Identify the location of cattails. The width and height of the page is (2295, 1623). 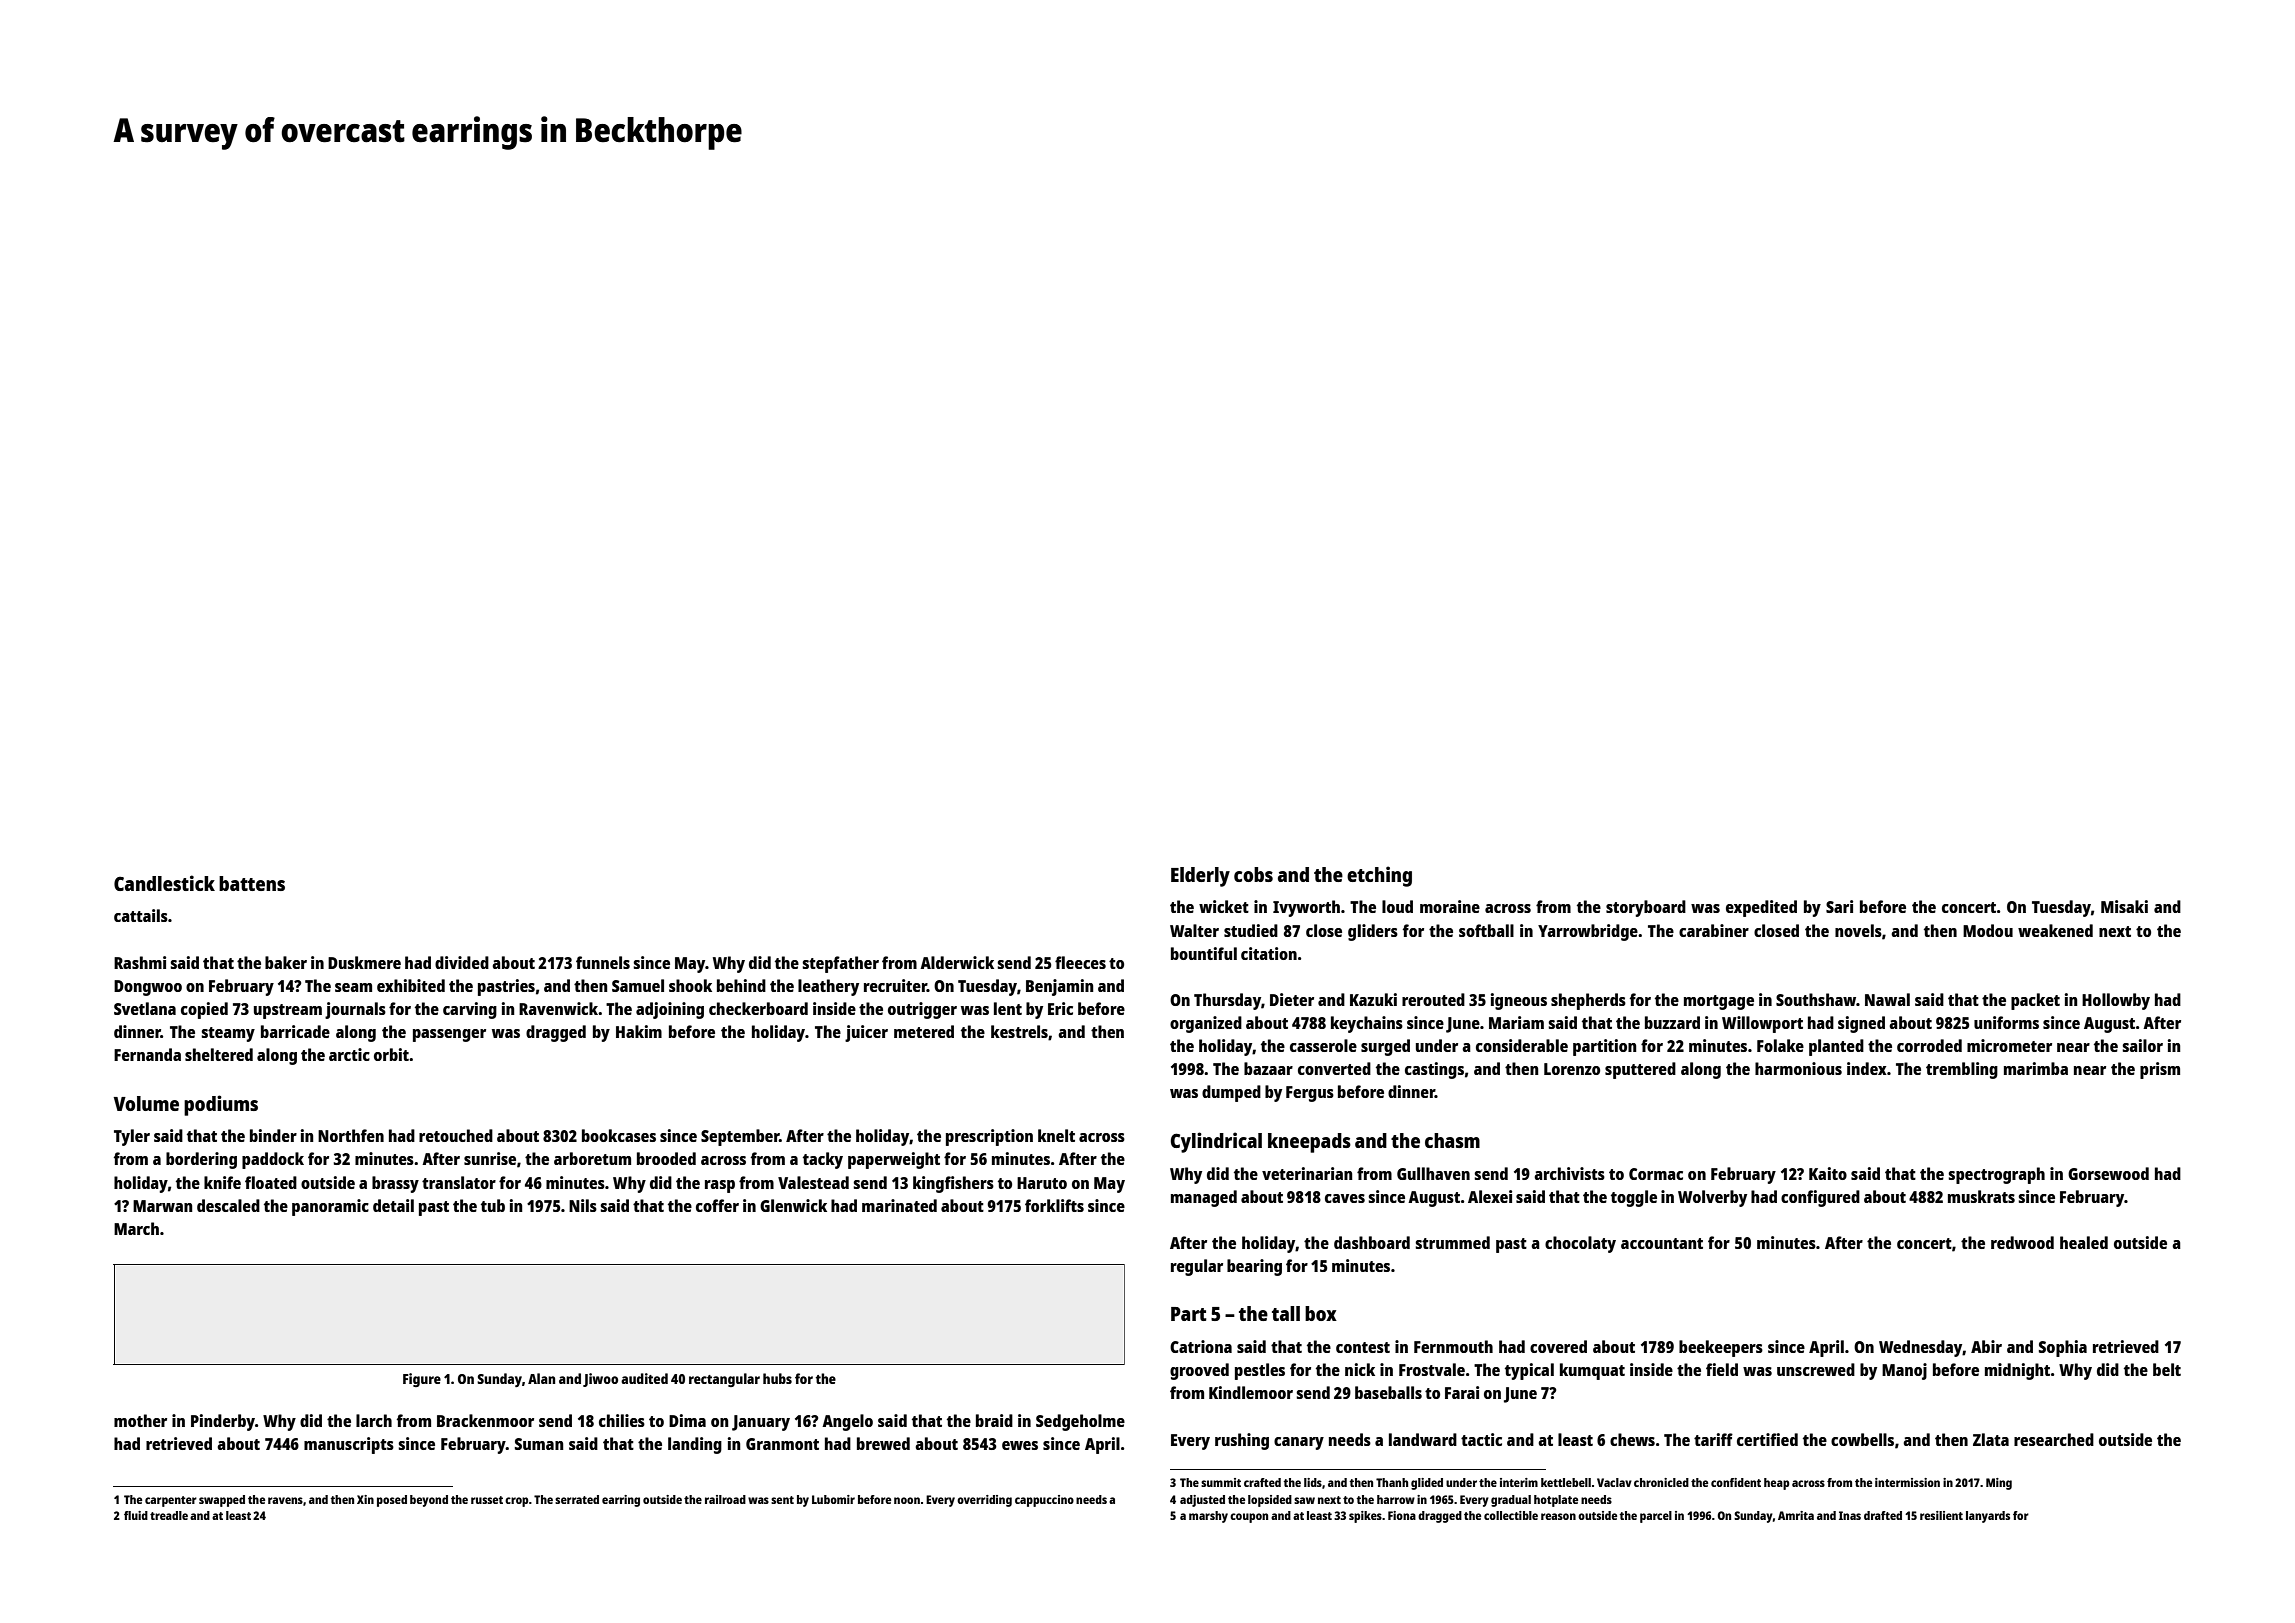
(141, 915).
